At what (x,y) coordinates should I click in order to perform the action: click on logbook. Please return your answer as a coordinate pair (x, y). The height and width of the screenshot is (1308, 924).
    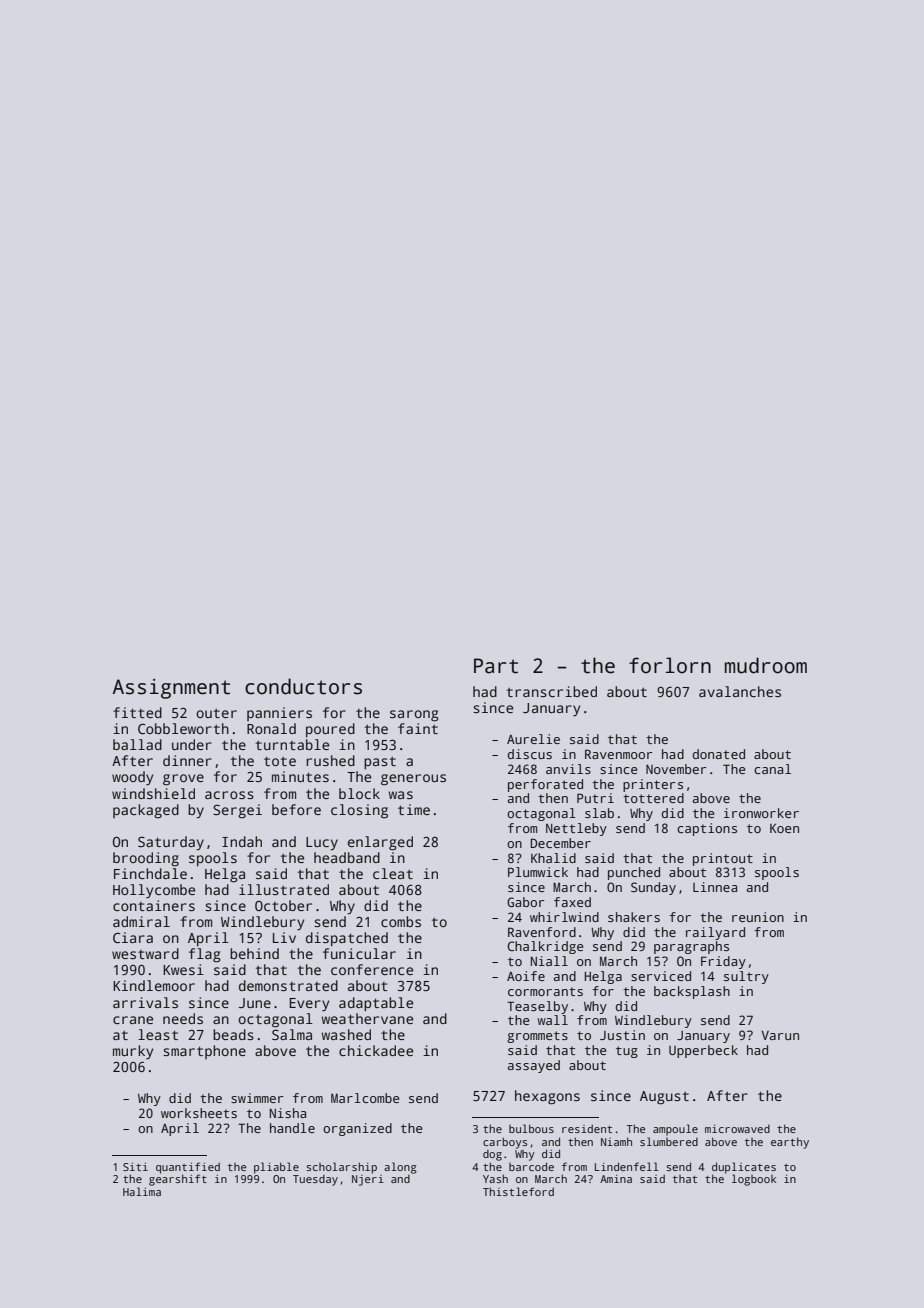
    Looking at the image, I should click on (754, 1180).
